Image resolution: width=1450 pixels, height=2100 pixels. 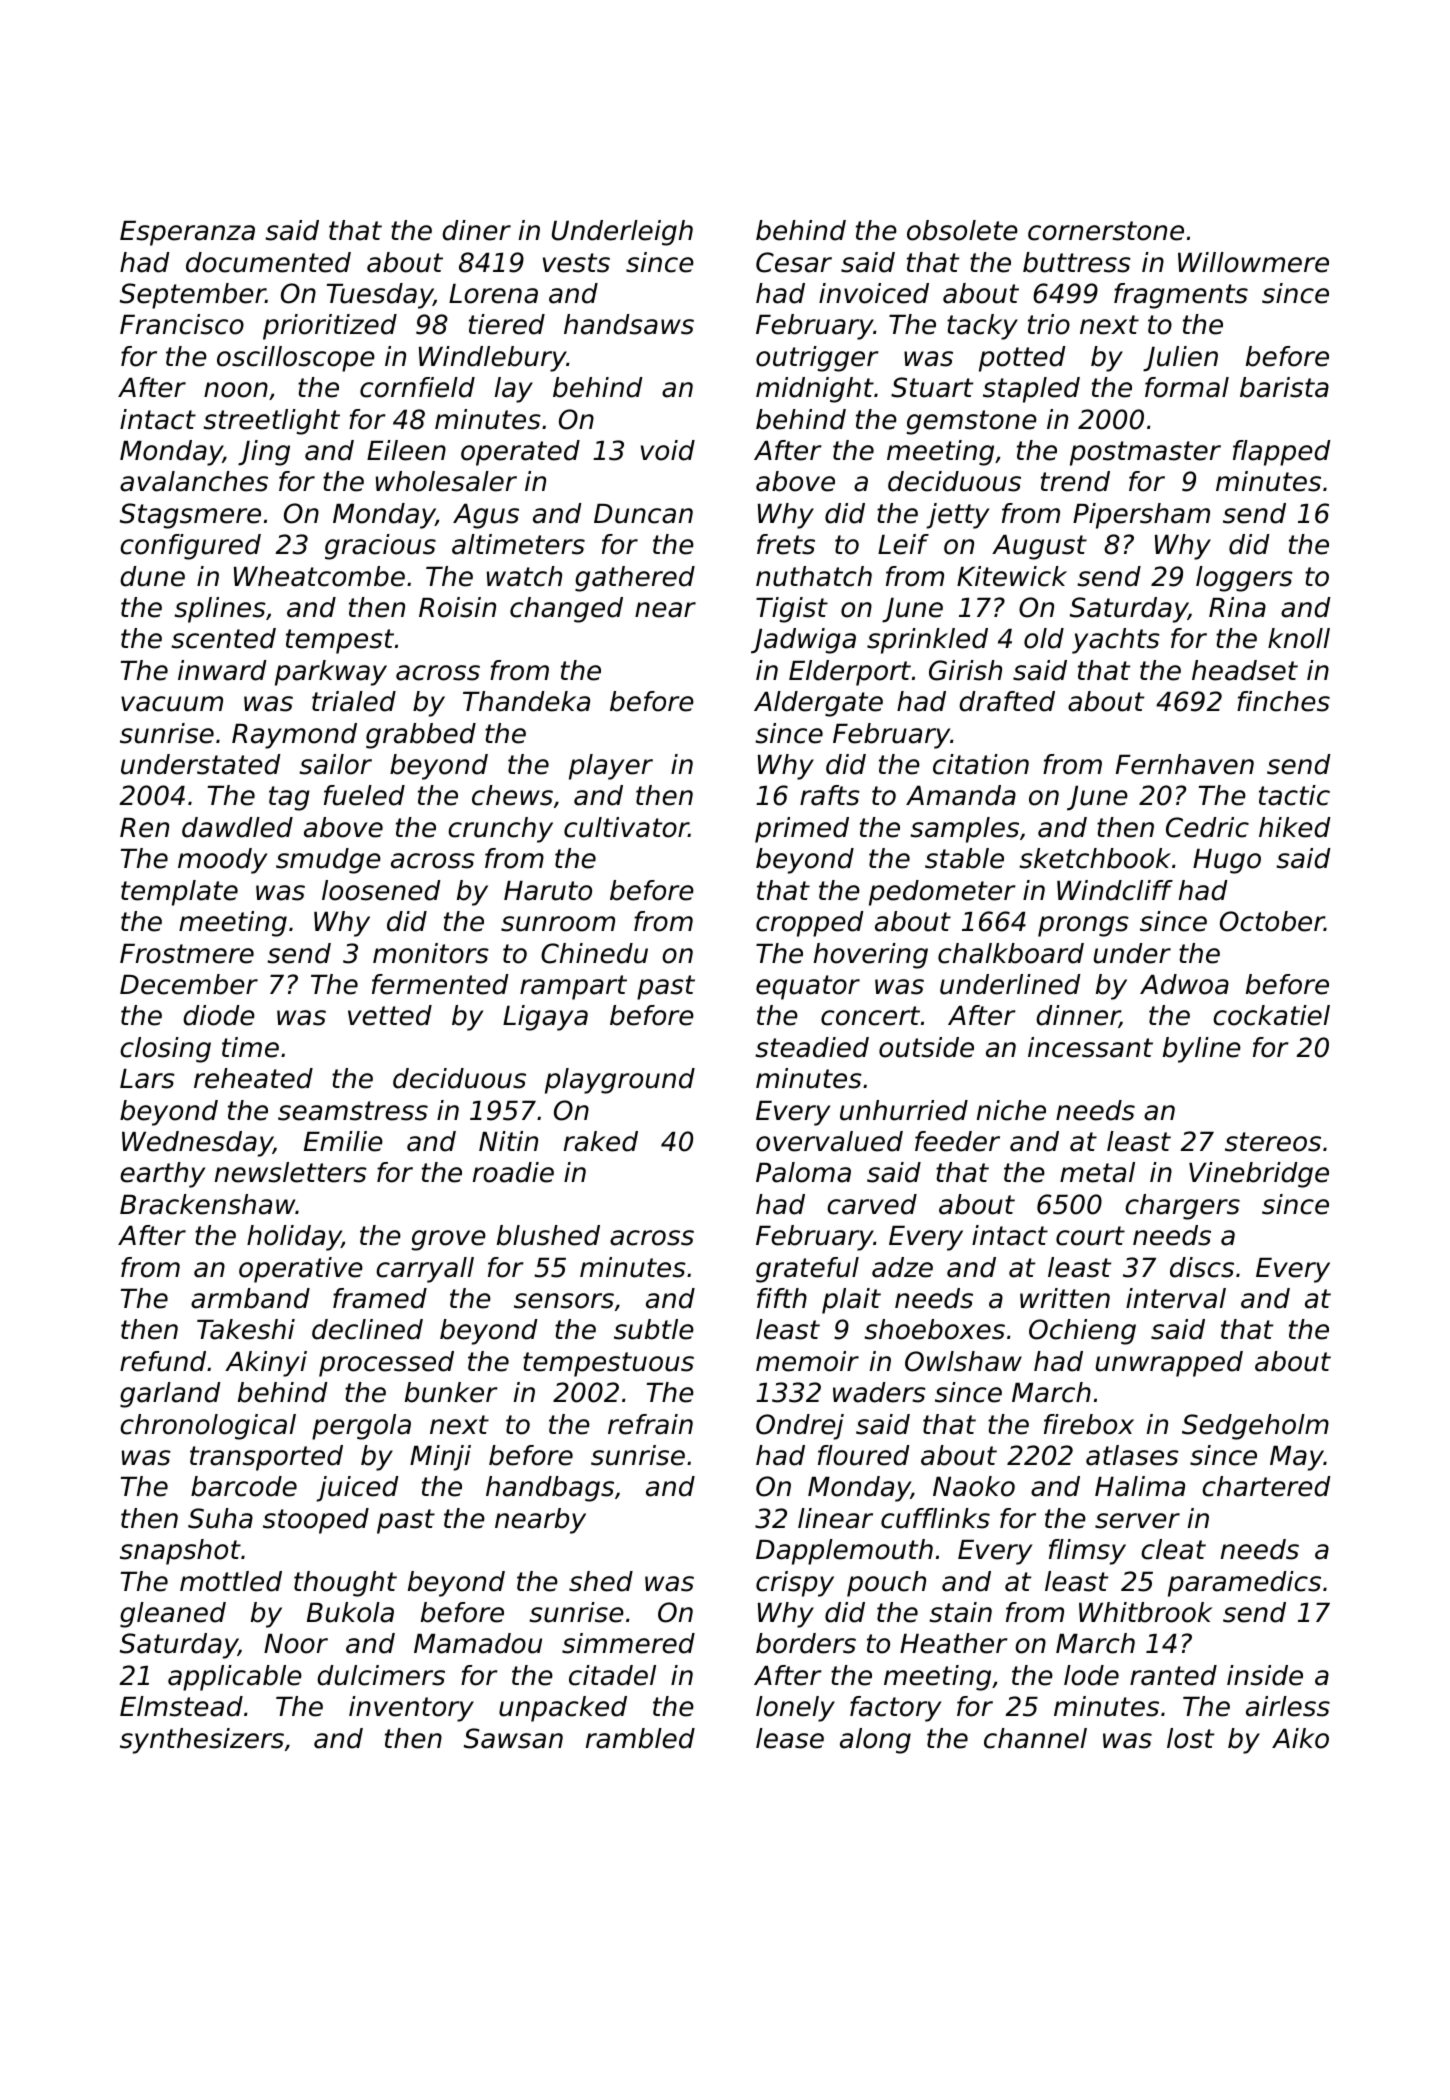 I want to click on Fernhaven, so click(x=1185, y=764).
